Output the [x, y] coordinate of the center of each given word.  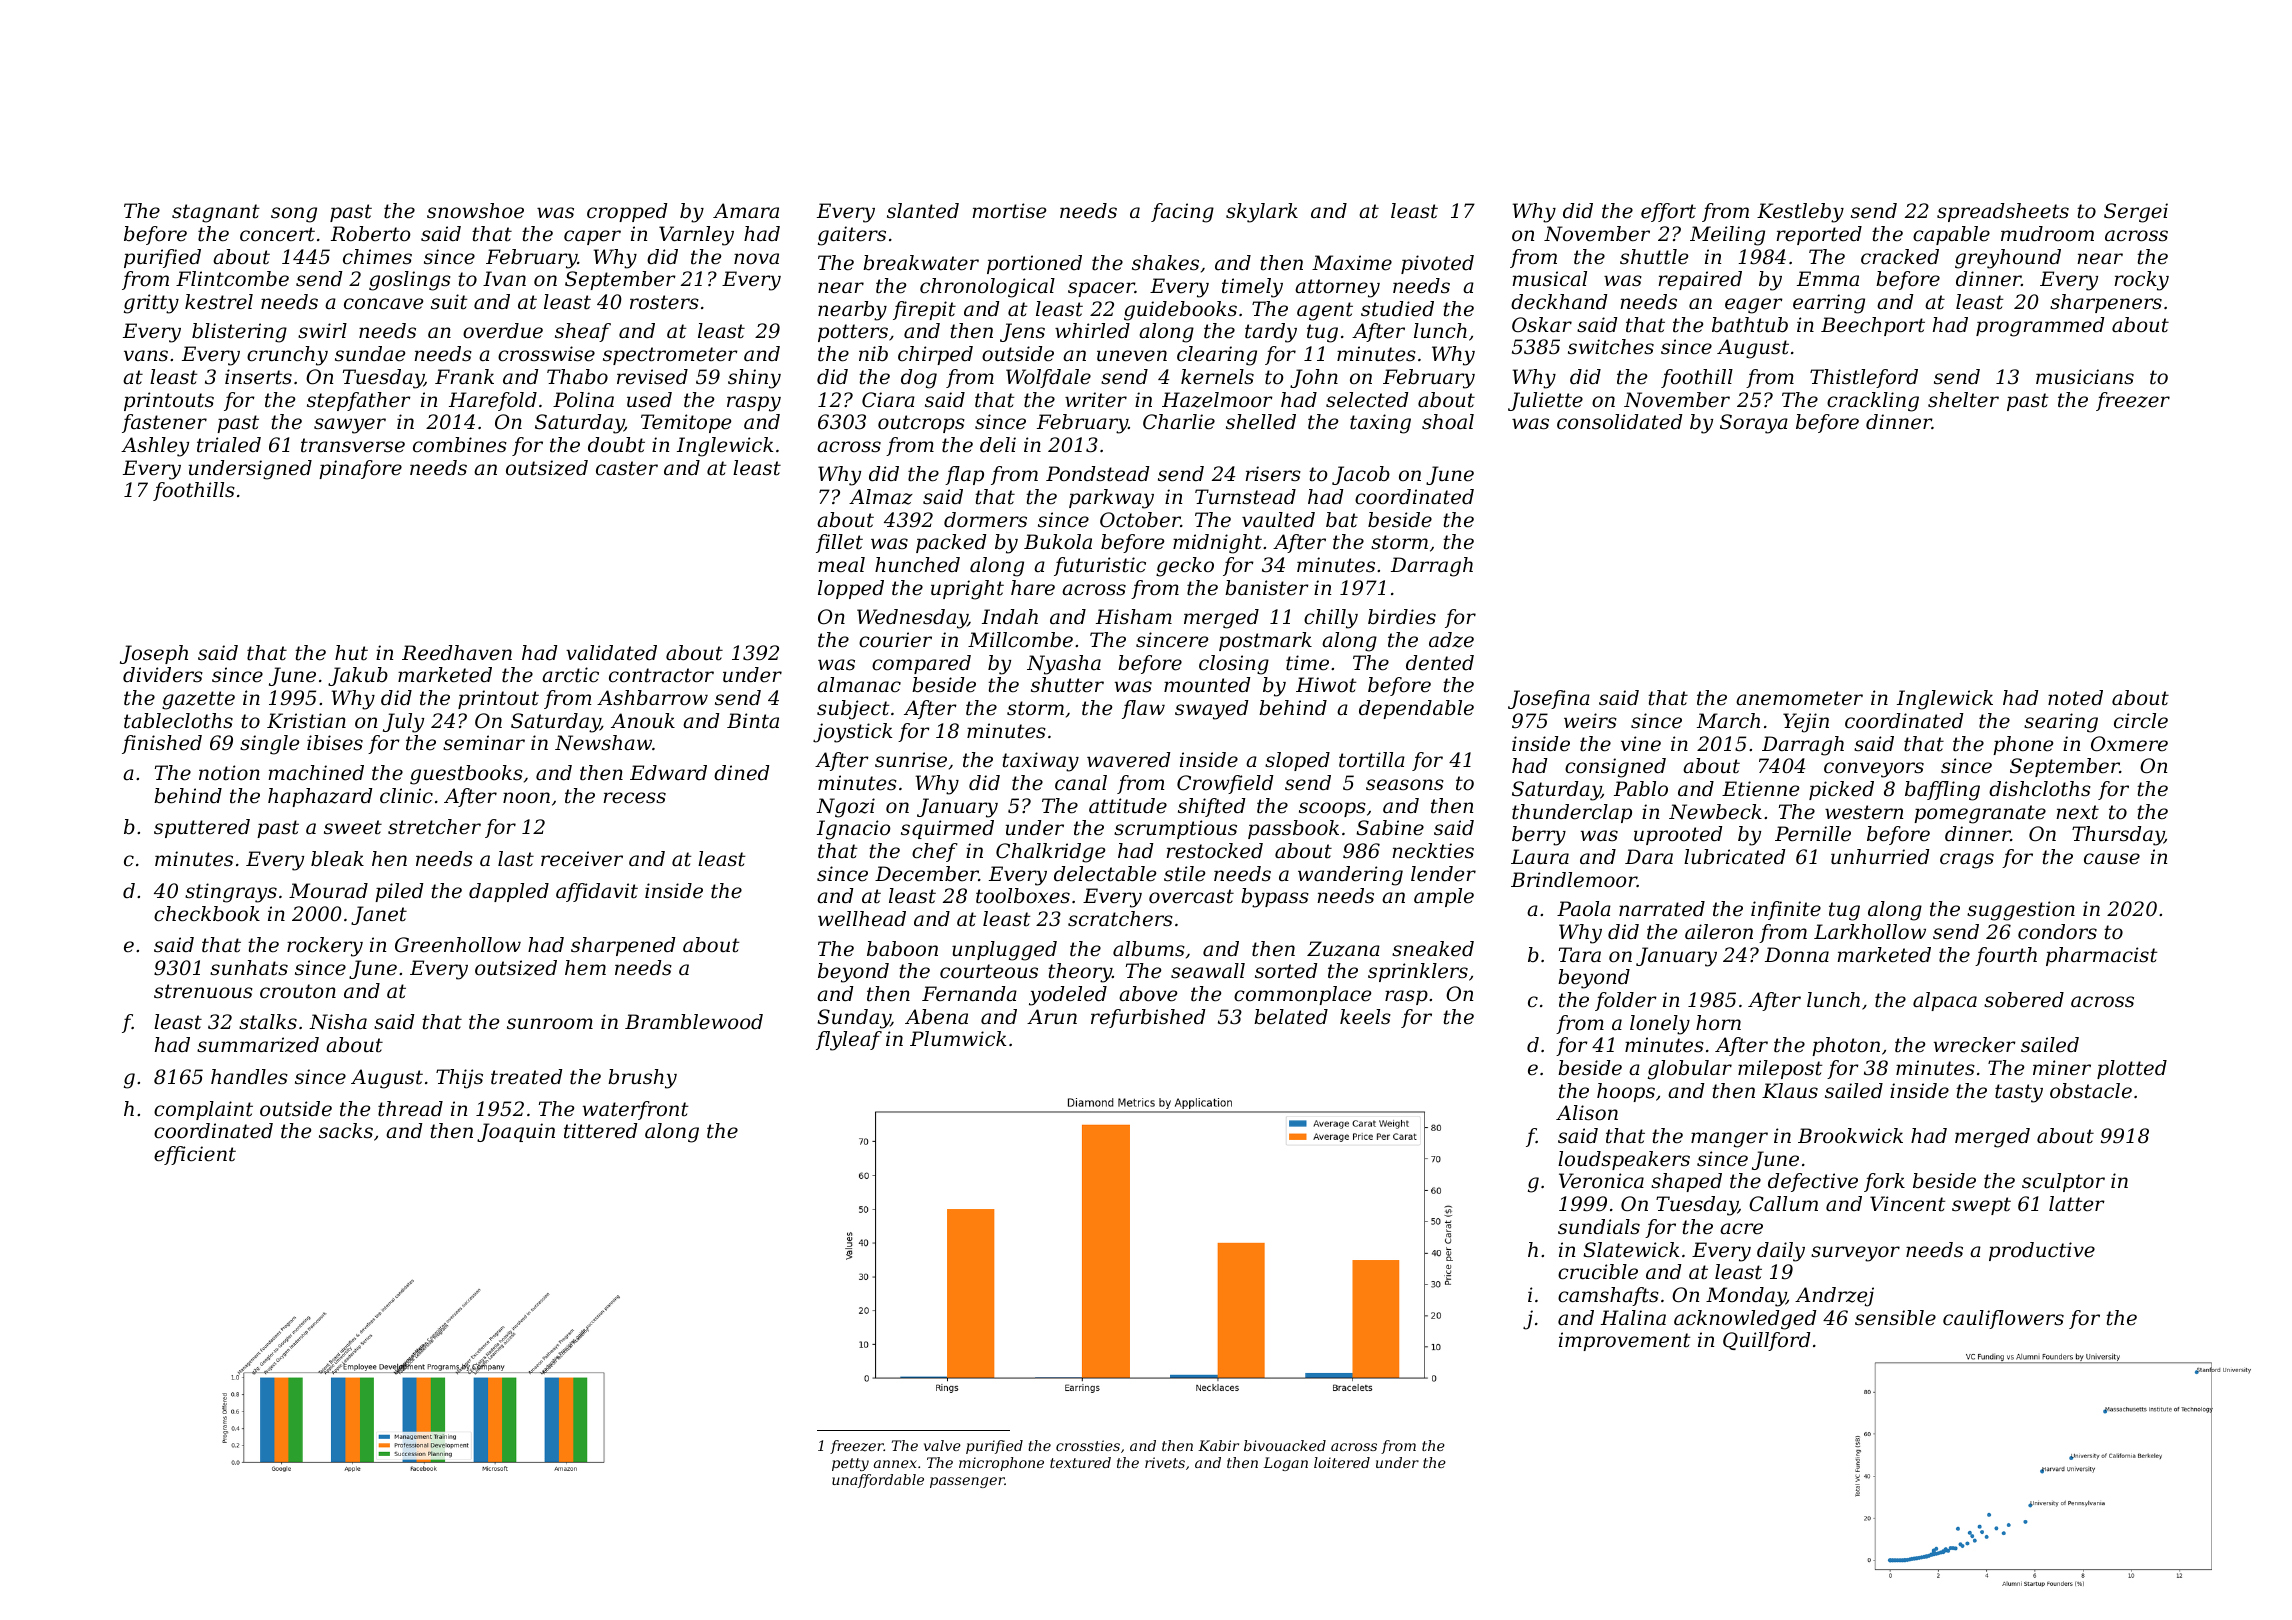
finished [162, 744]
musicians [2085, 377]
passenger [967, 1482]
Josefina [1549, 699]
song [294, 215]
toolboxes [1023, 896]
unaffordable [878, 1481]
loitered [1342, 1462]
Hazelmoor [1217, 400]
